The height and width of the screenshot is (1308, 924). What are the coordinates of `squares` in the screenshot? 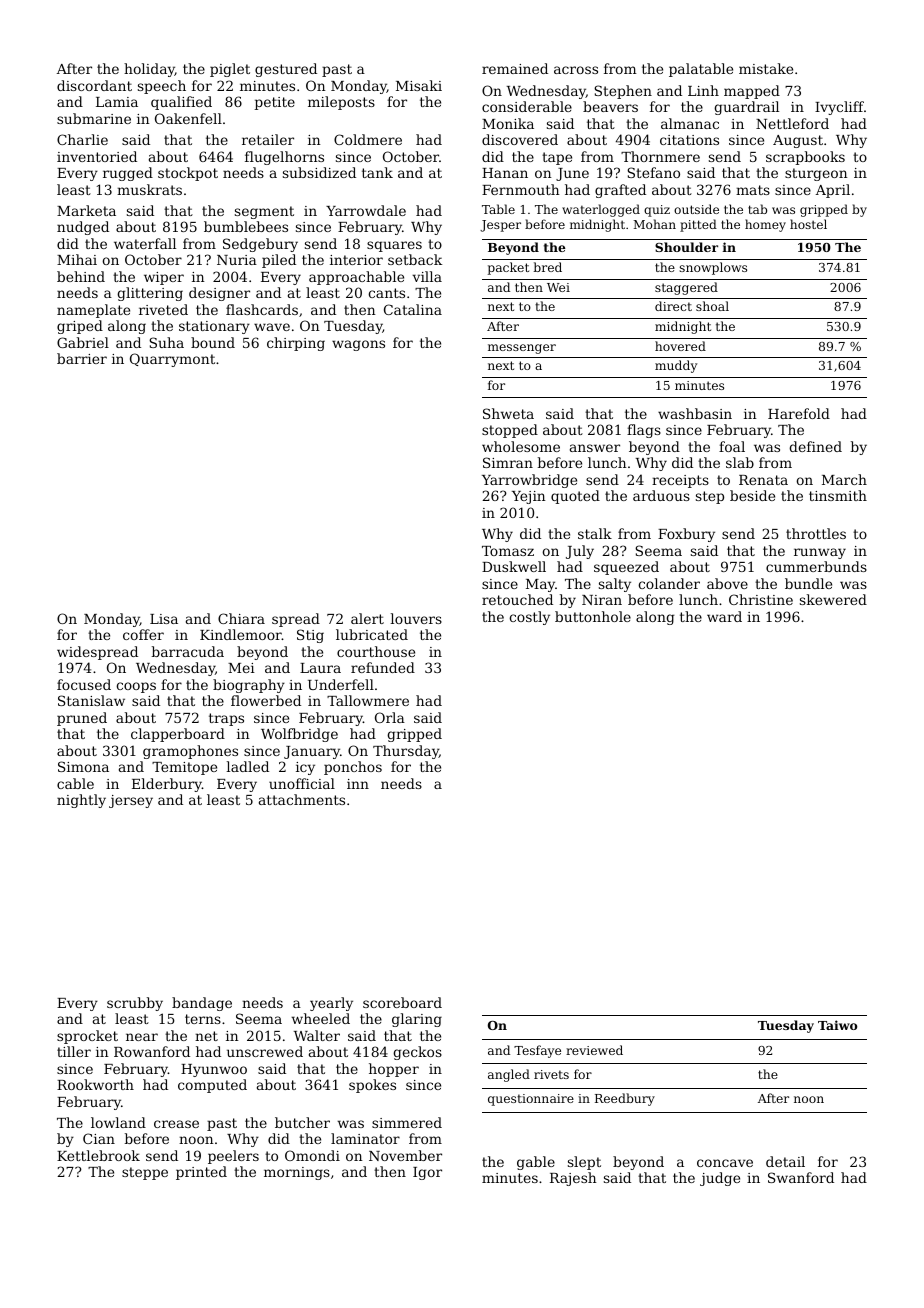 It's located at (394, 246).
